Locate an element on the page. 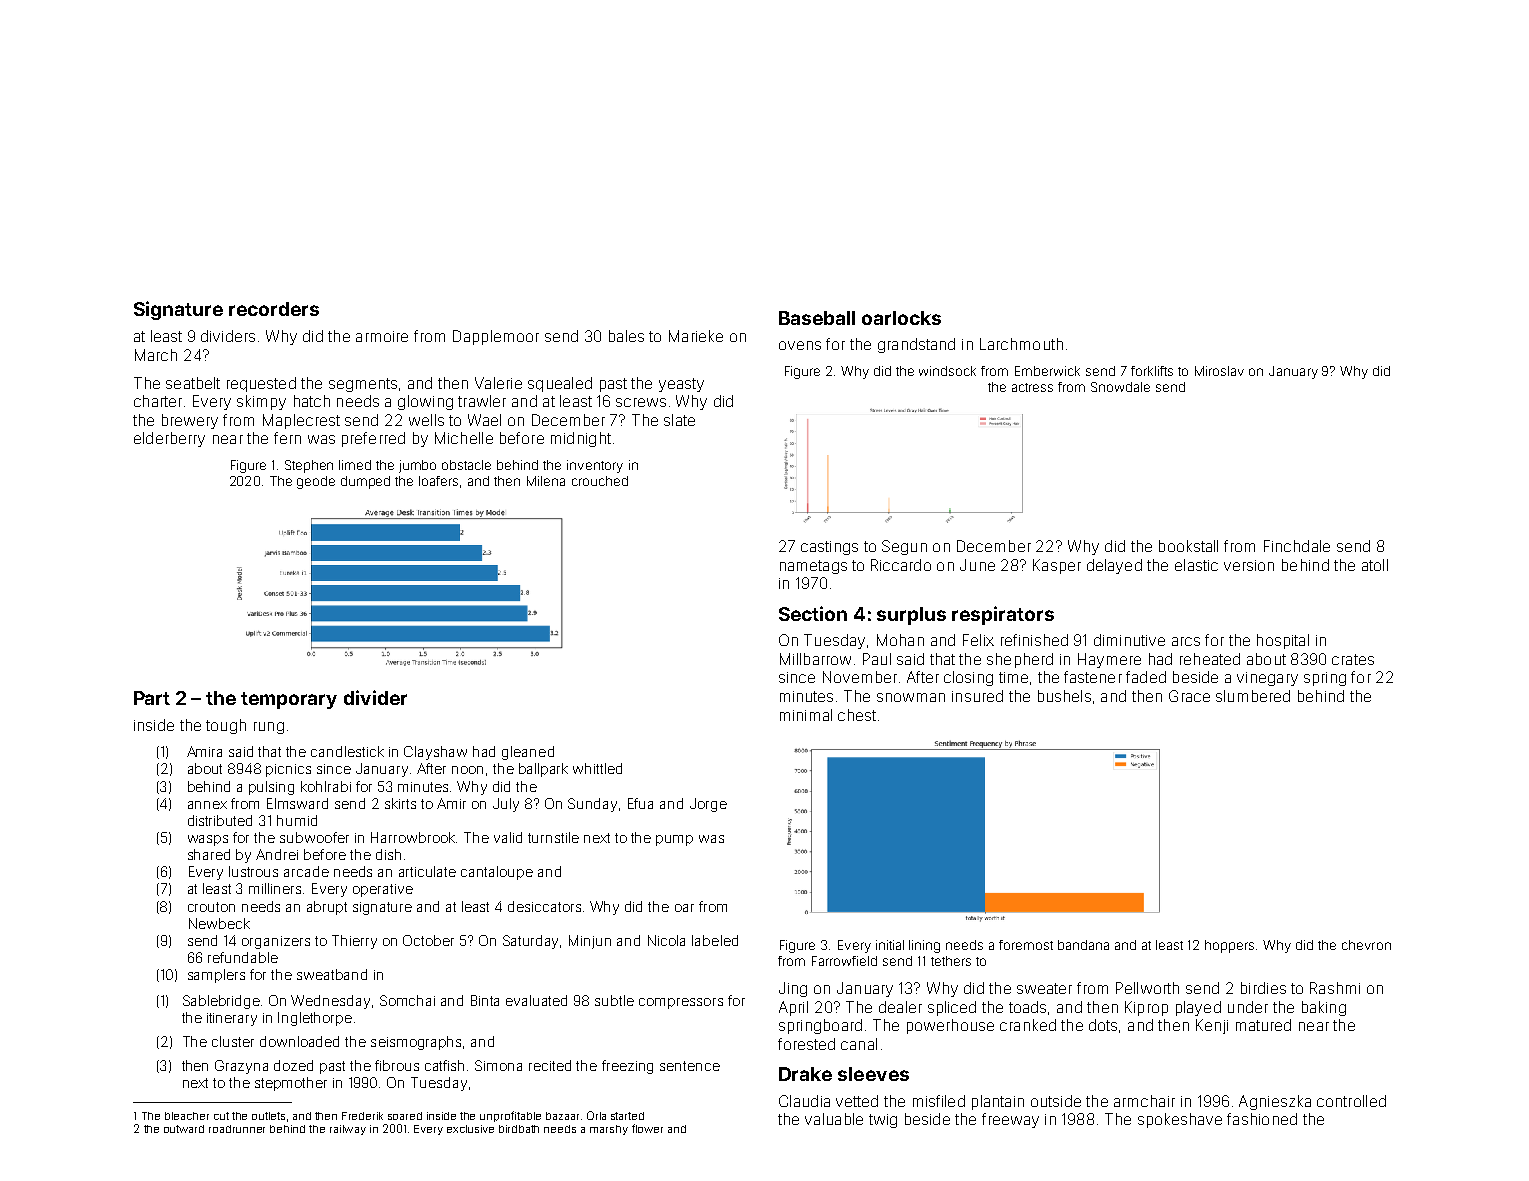 The width and height of the image is (1529, 1181). Section is located at coordinates (813, 613).
